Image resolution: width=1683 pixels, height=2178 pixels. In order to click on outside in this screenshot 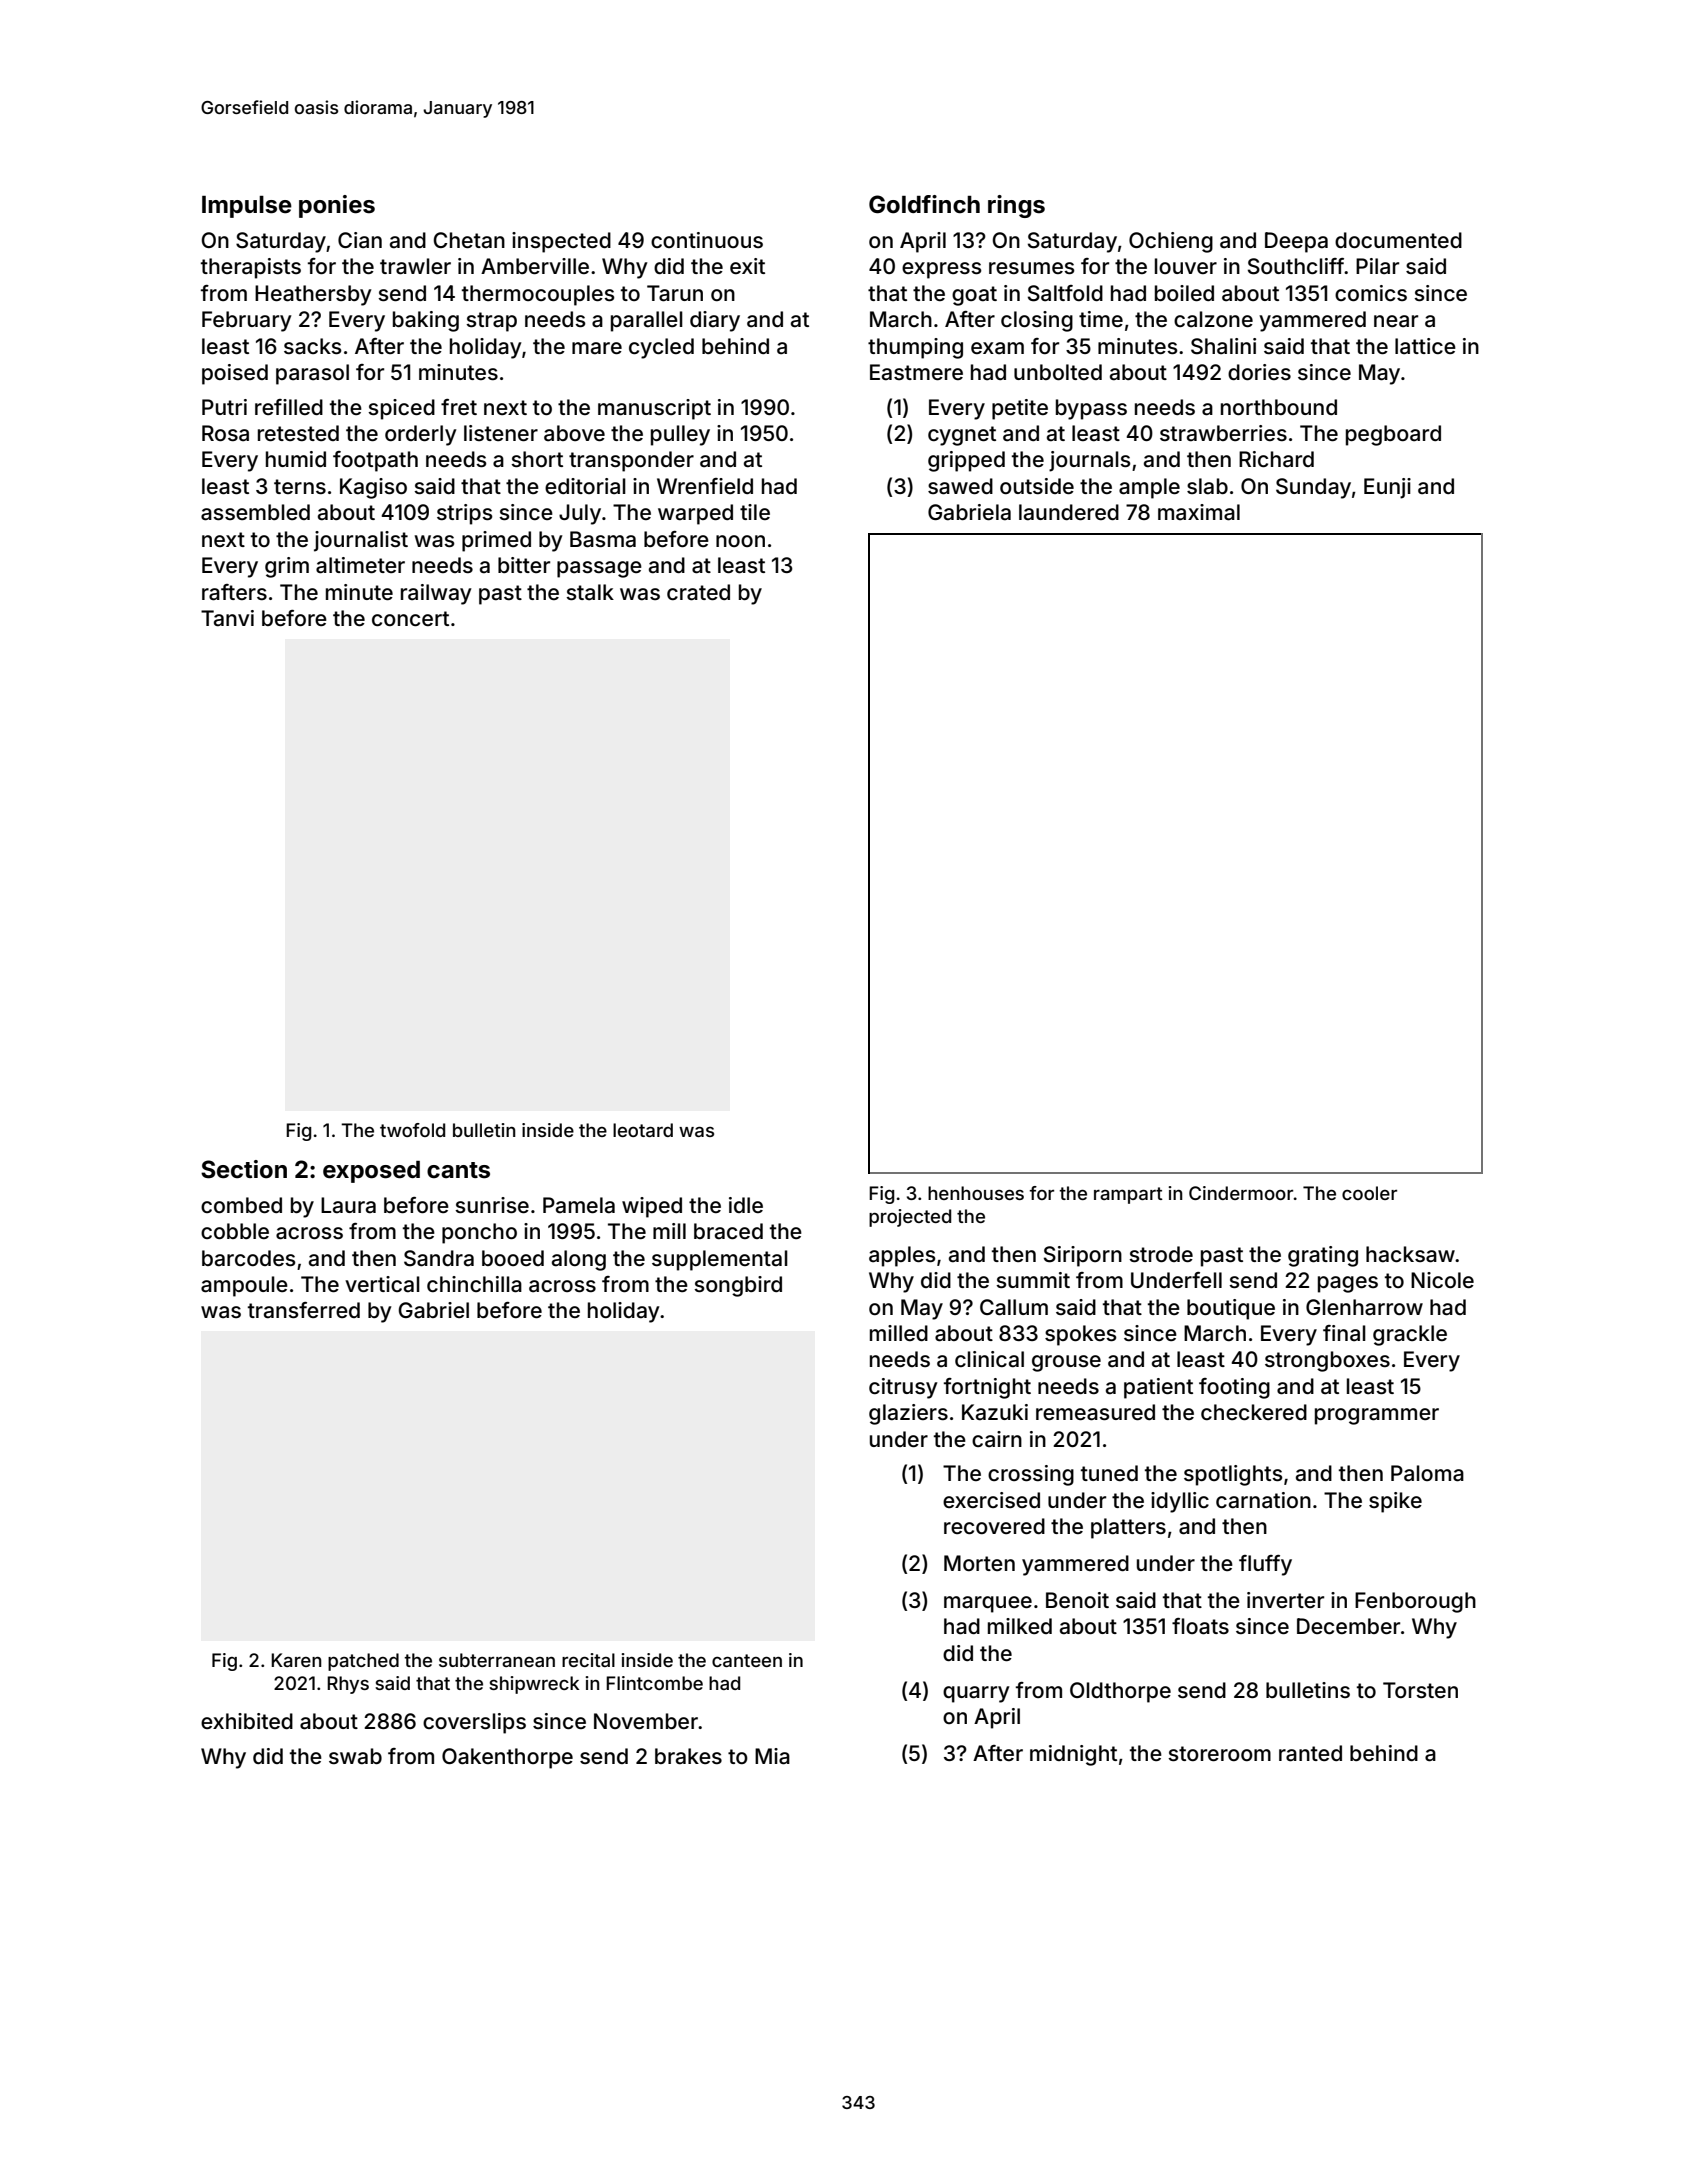, I will do `click(1037, 486)`.
